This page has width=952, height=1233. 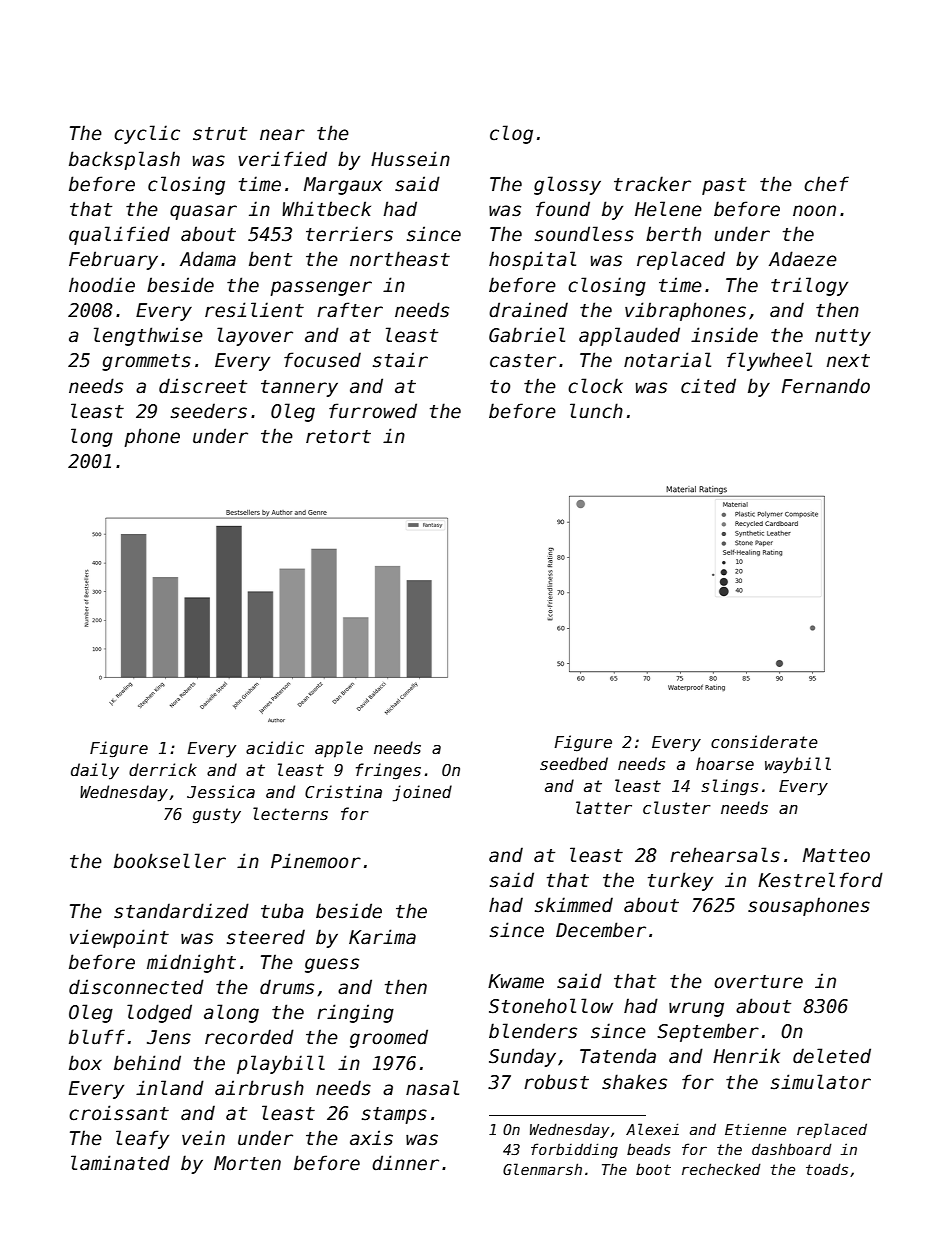 What do you see at coordinates (221, 792) in the page?
I see `Jessica` at bounding box center [221, 792].
